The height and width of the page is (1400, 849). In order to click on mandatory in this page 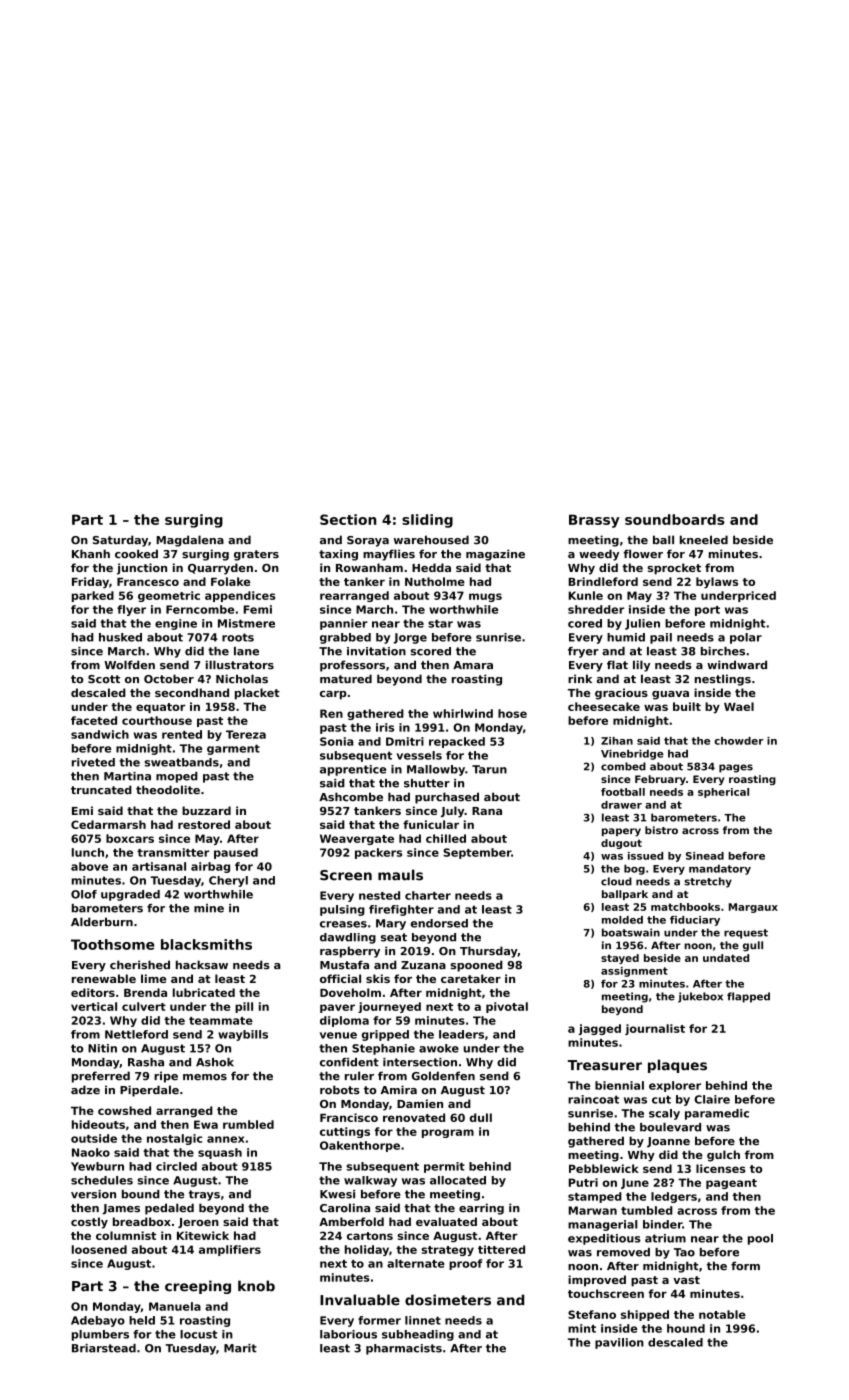, I will do `click(720, 869)`.
